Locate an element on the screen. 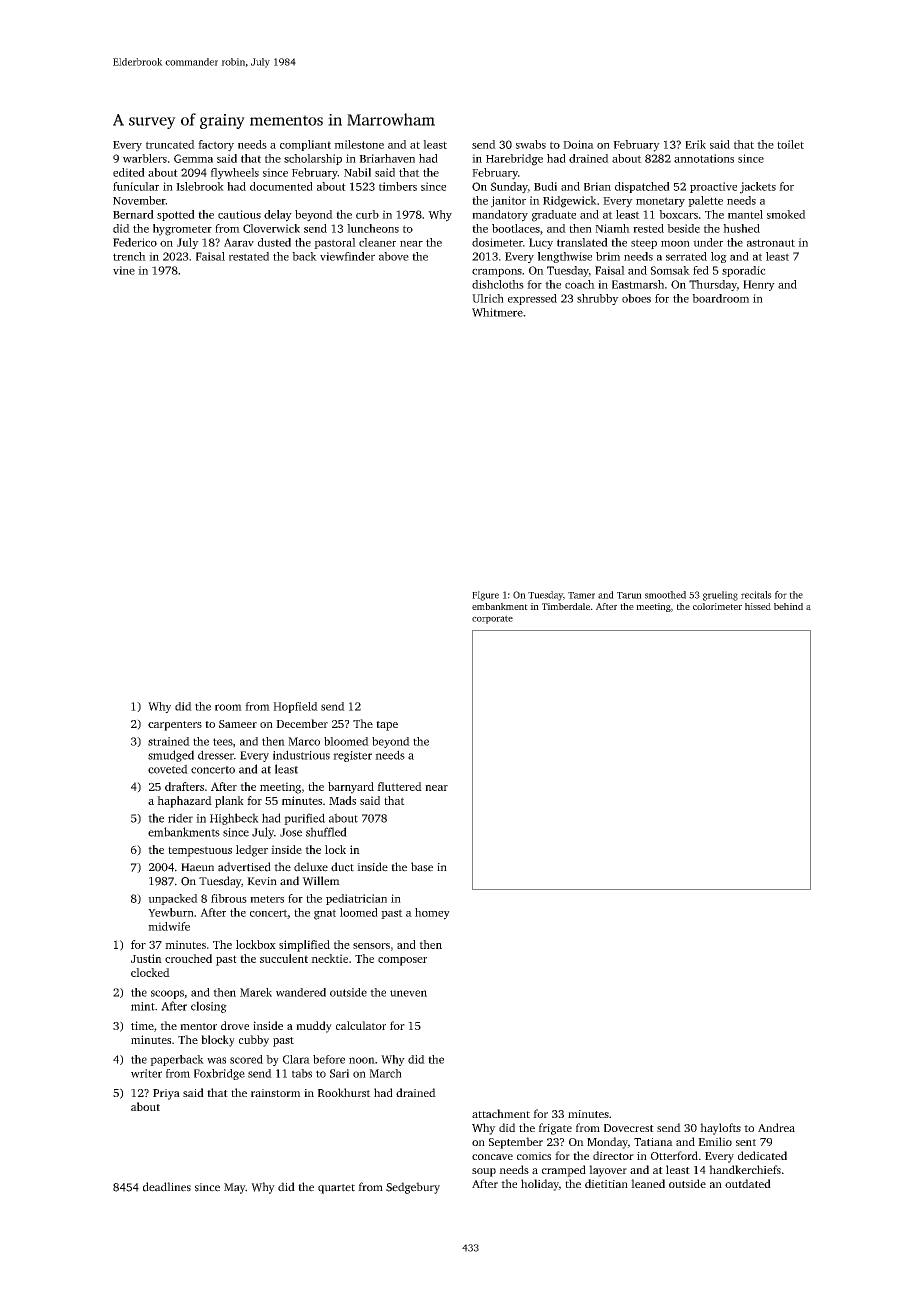 The image size is (924, 1308). milestone is located at coordinates (359, 144).
